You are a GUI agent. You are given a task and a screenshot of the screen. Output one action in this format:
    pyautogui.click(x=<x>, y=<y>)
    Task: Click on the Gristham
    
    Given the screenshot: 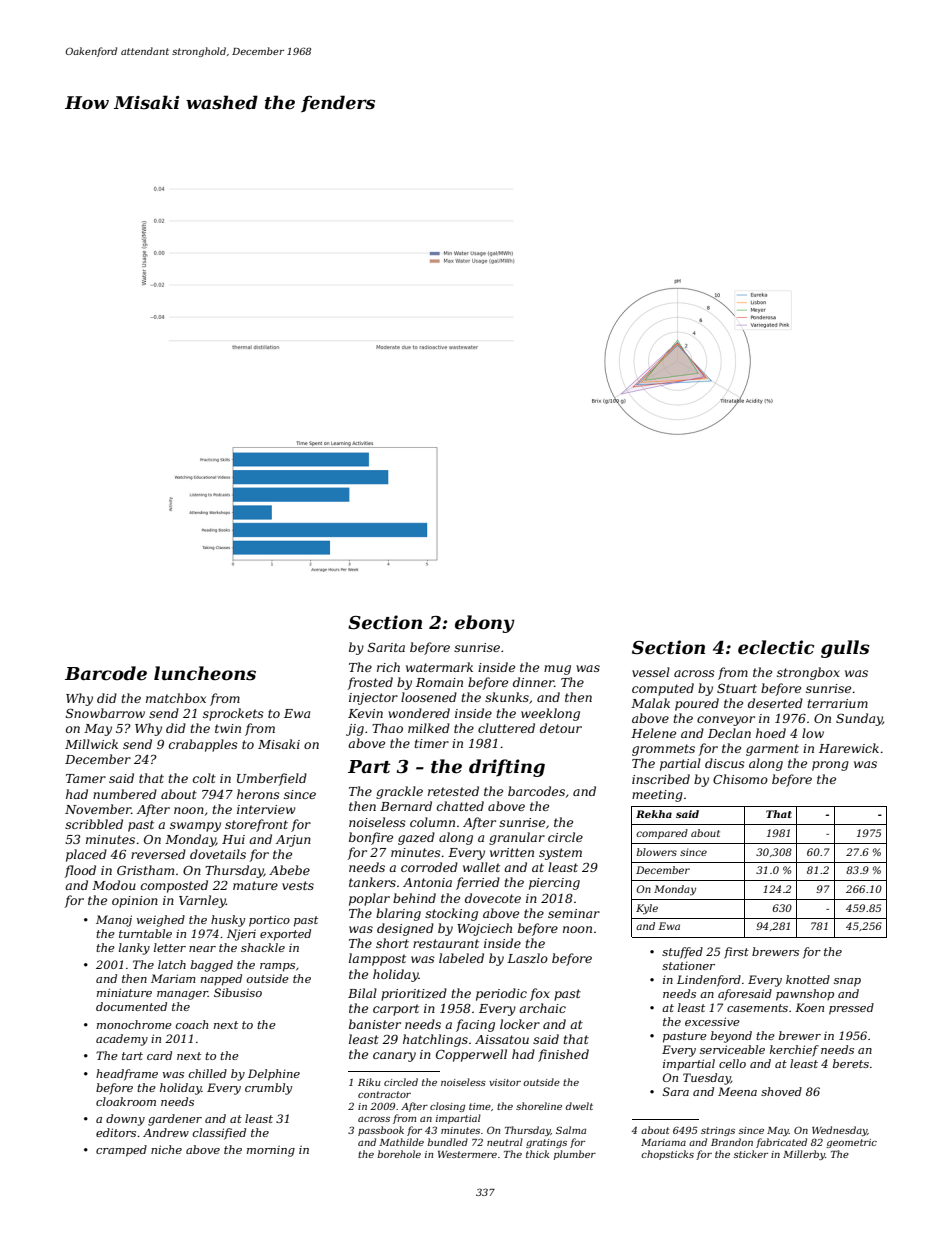 What is the action you would take?
    pyautogui.click(x=145, y=870)
